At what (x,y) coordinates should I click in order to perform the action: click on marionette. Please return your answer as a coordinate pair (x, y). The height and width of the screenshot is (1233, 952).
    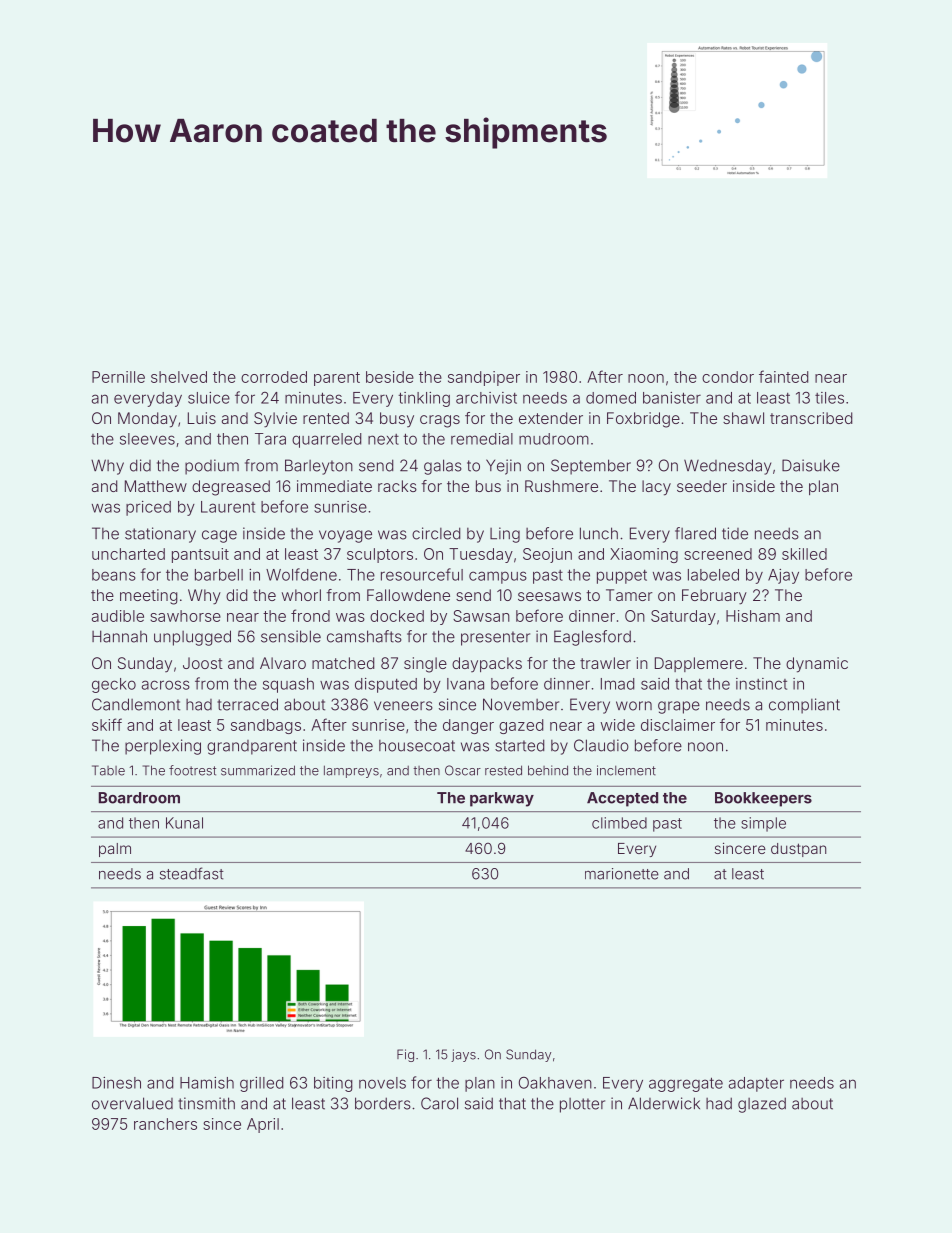
    Looking at the image, I should click on (622, 874).
